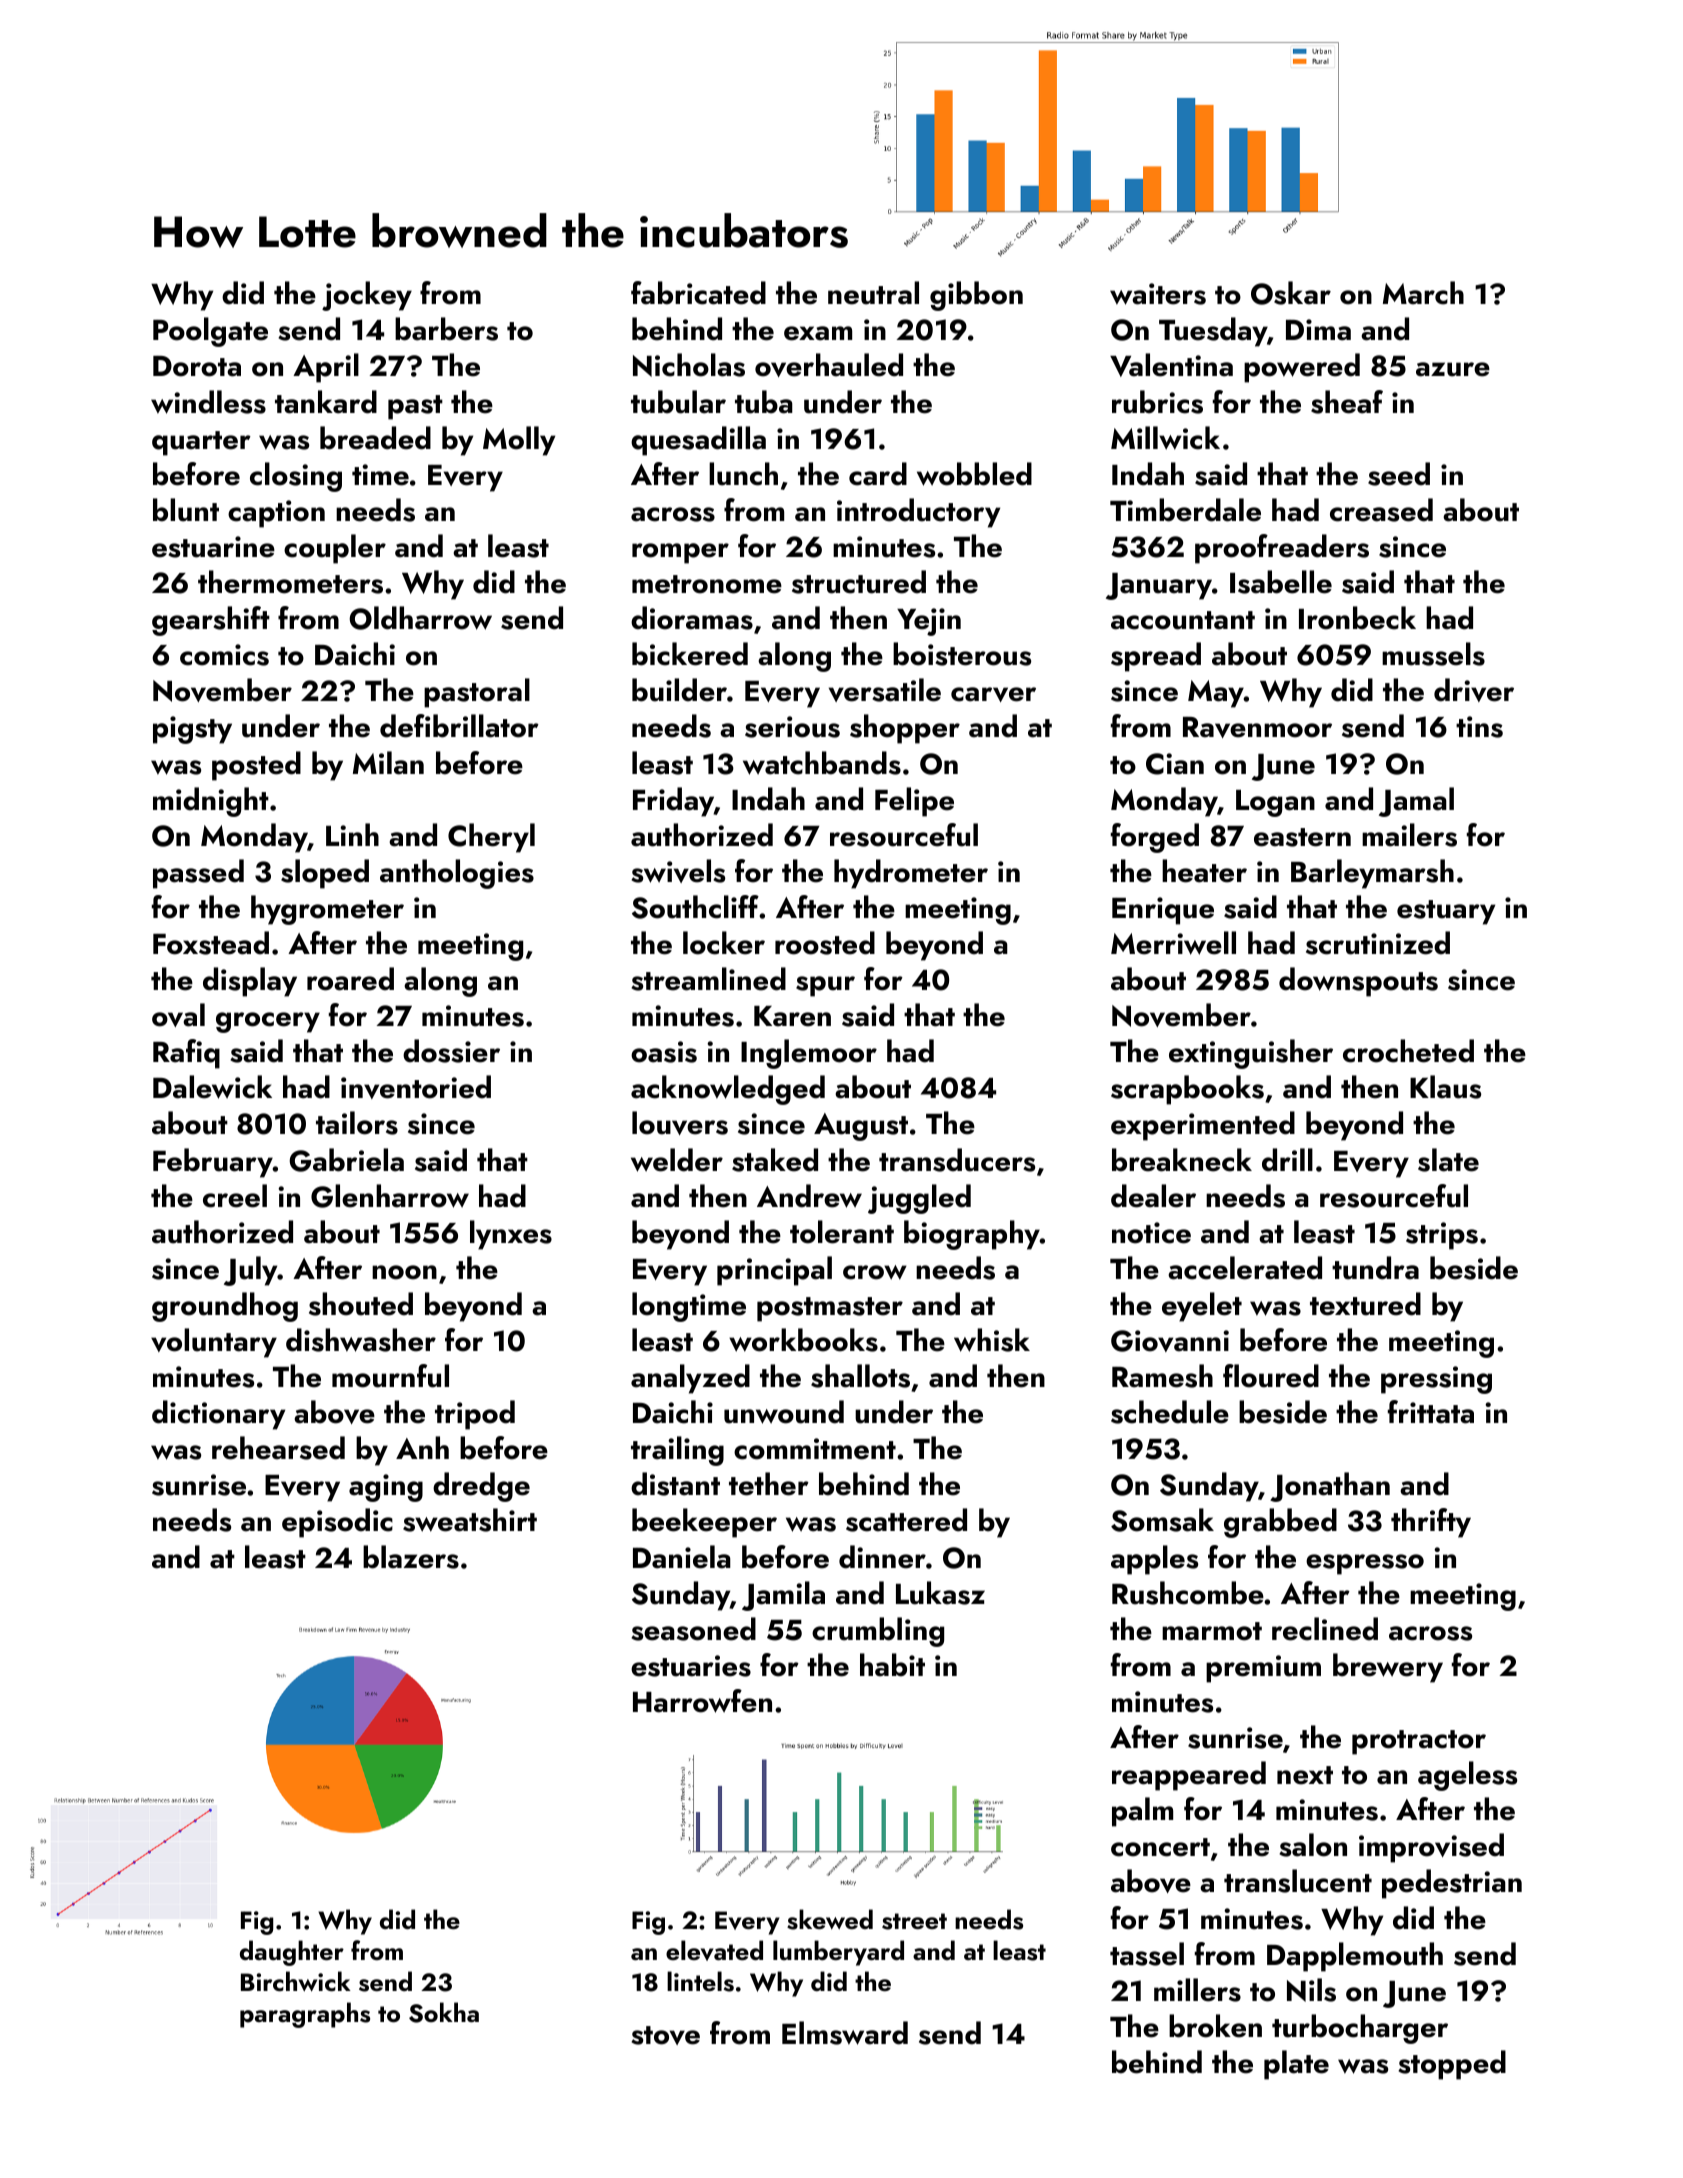 The image size is (1683, 2178). I want to click on wobbled, so click(974, 474).
